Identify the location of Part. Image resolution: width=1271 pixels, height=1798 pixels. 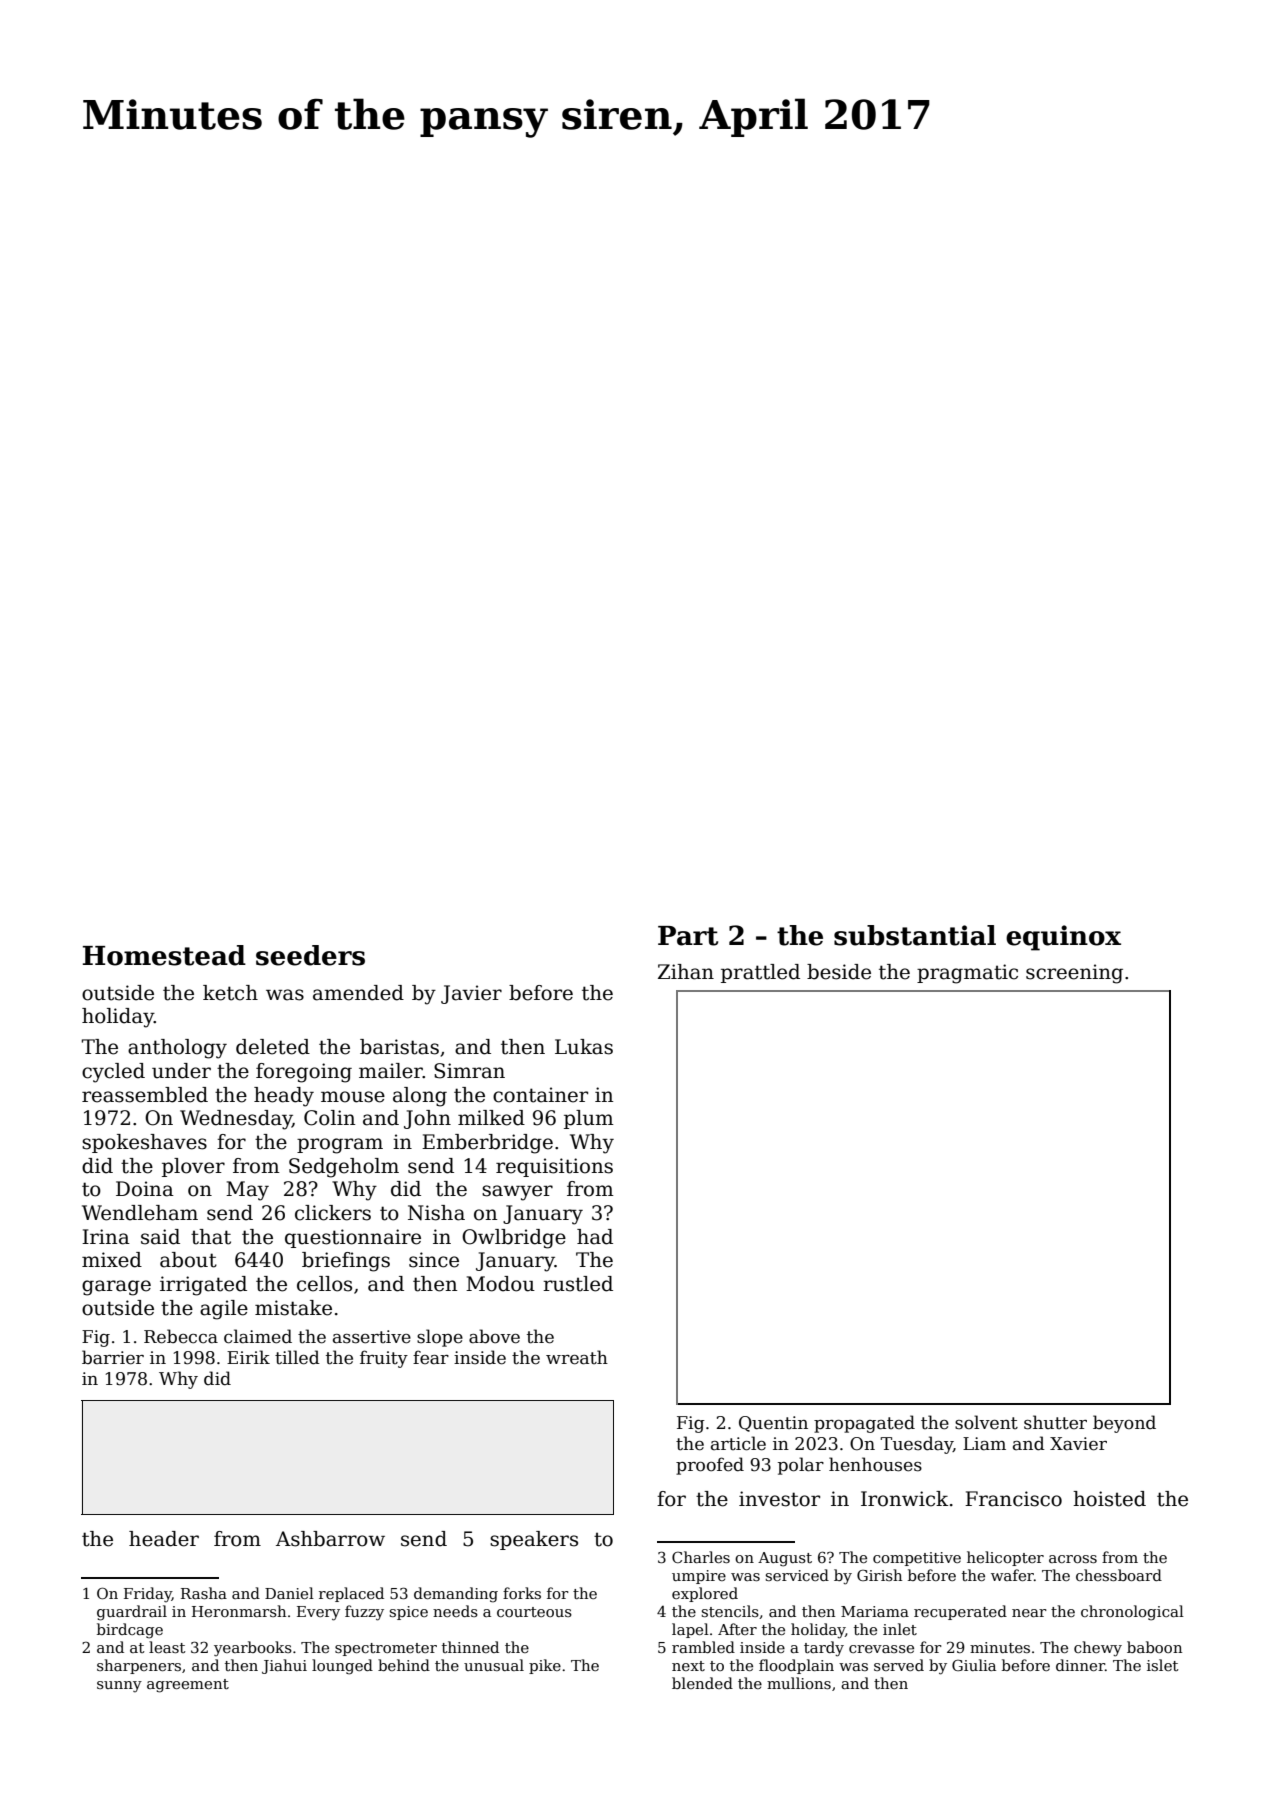
(688, 936).
